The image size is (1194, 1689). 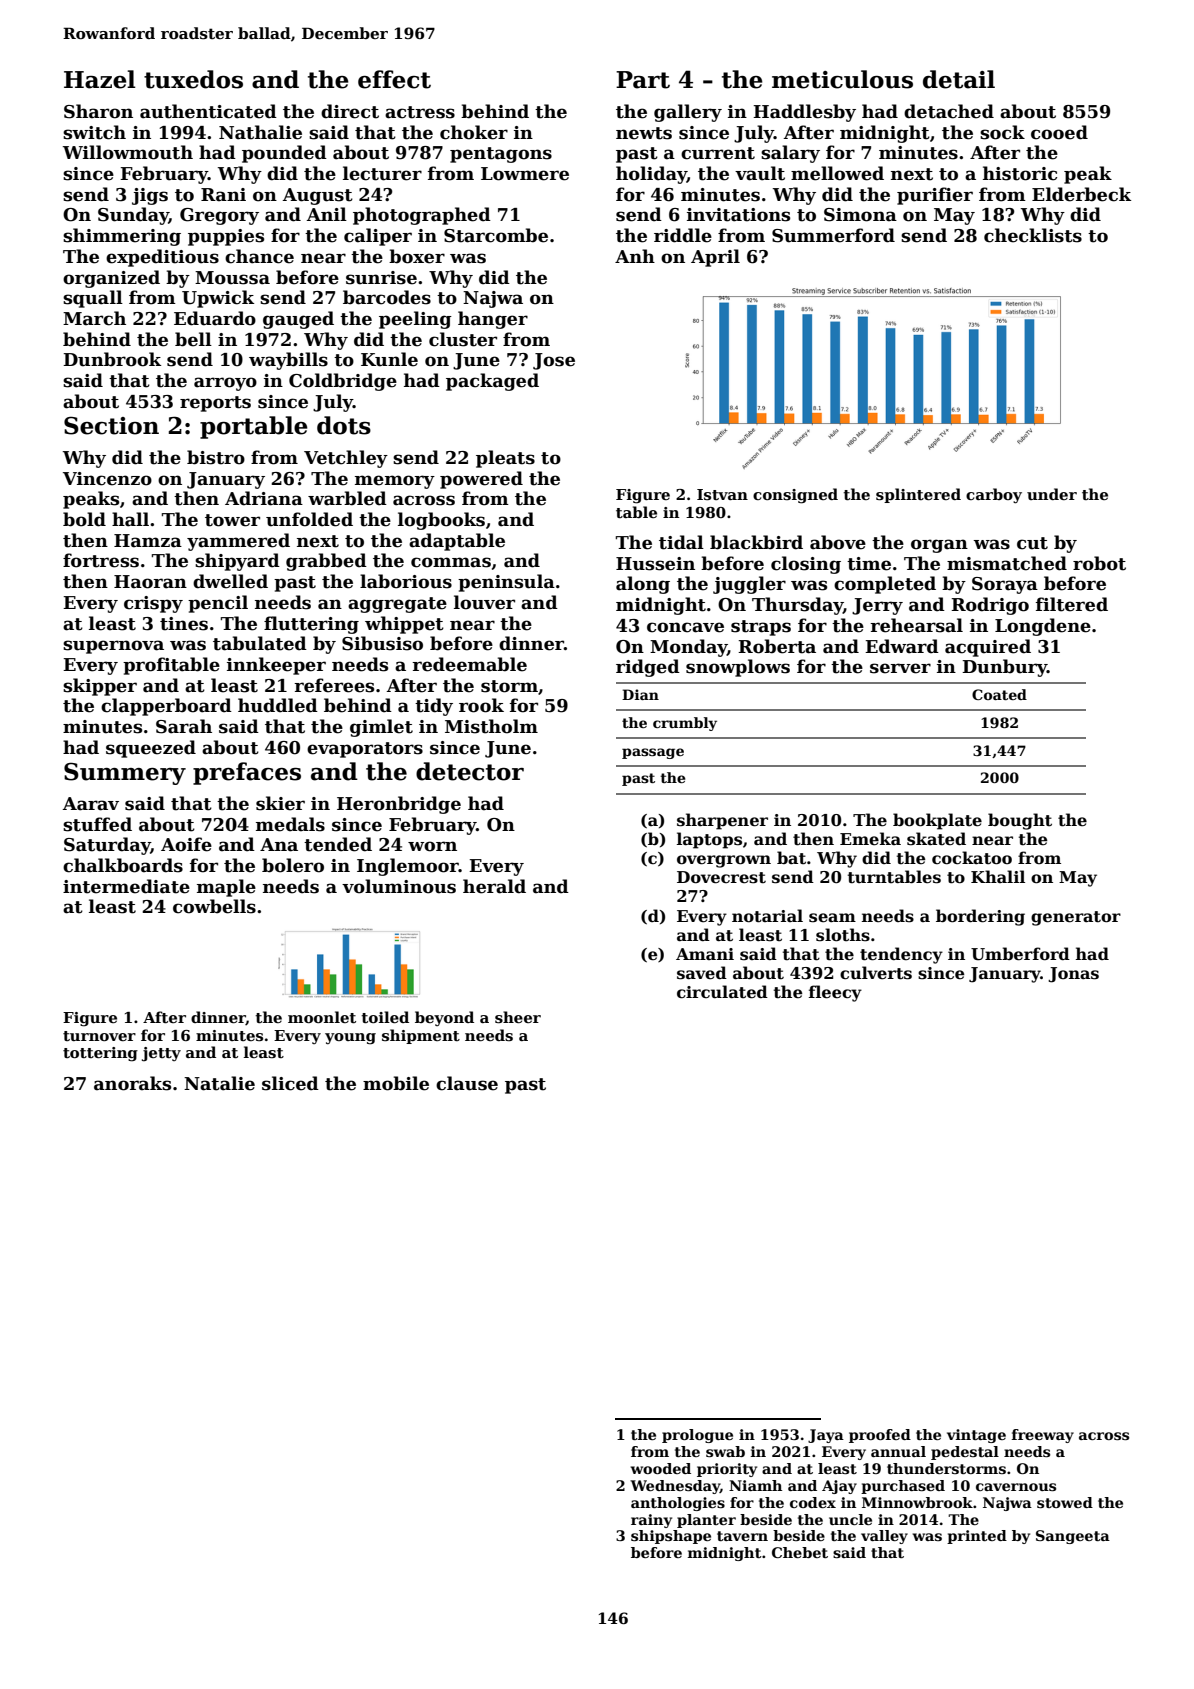 What do you see at coordinates (365, 750) in the screenshot?
I see `evaporators` at bounding box center [365, 750].
